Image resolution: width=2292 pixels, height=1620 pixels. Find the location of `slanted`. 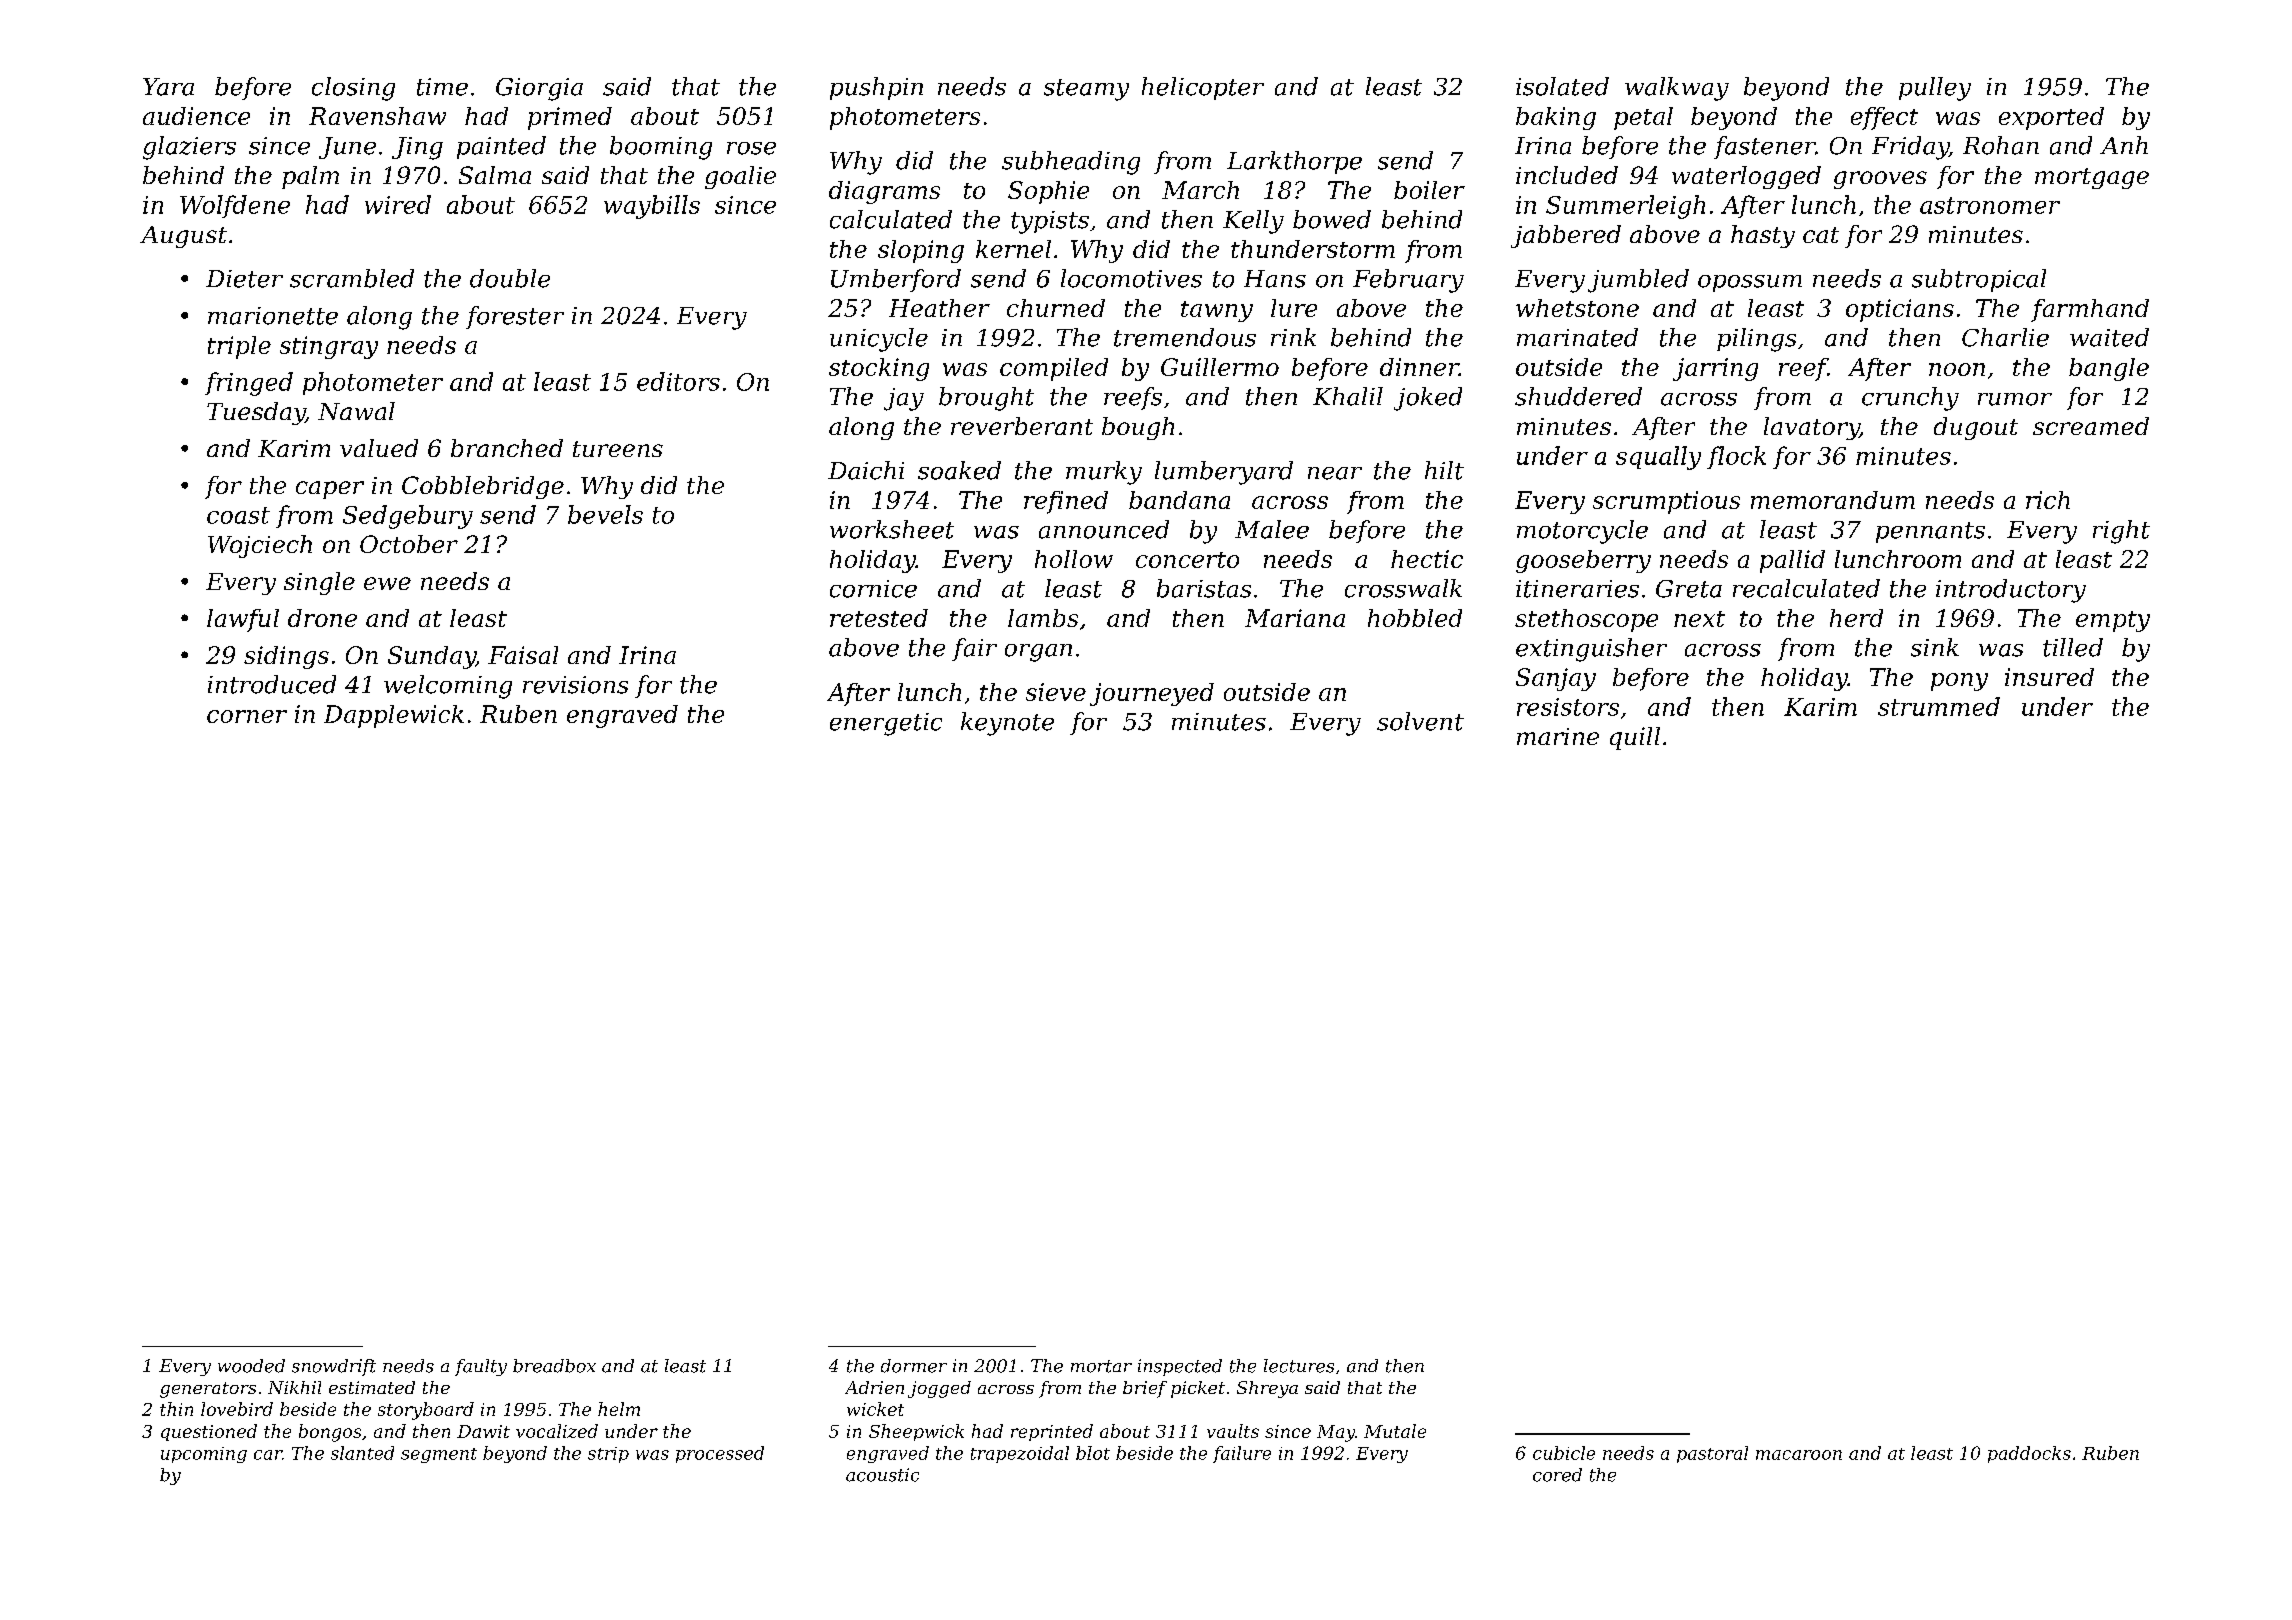

slanted is located at coordinates (362, 1453).
